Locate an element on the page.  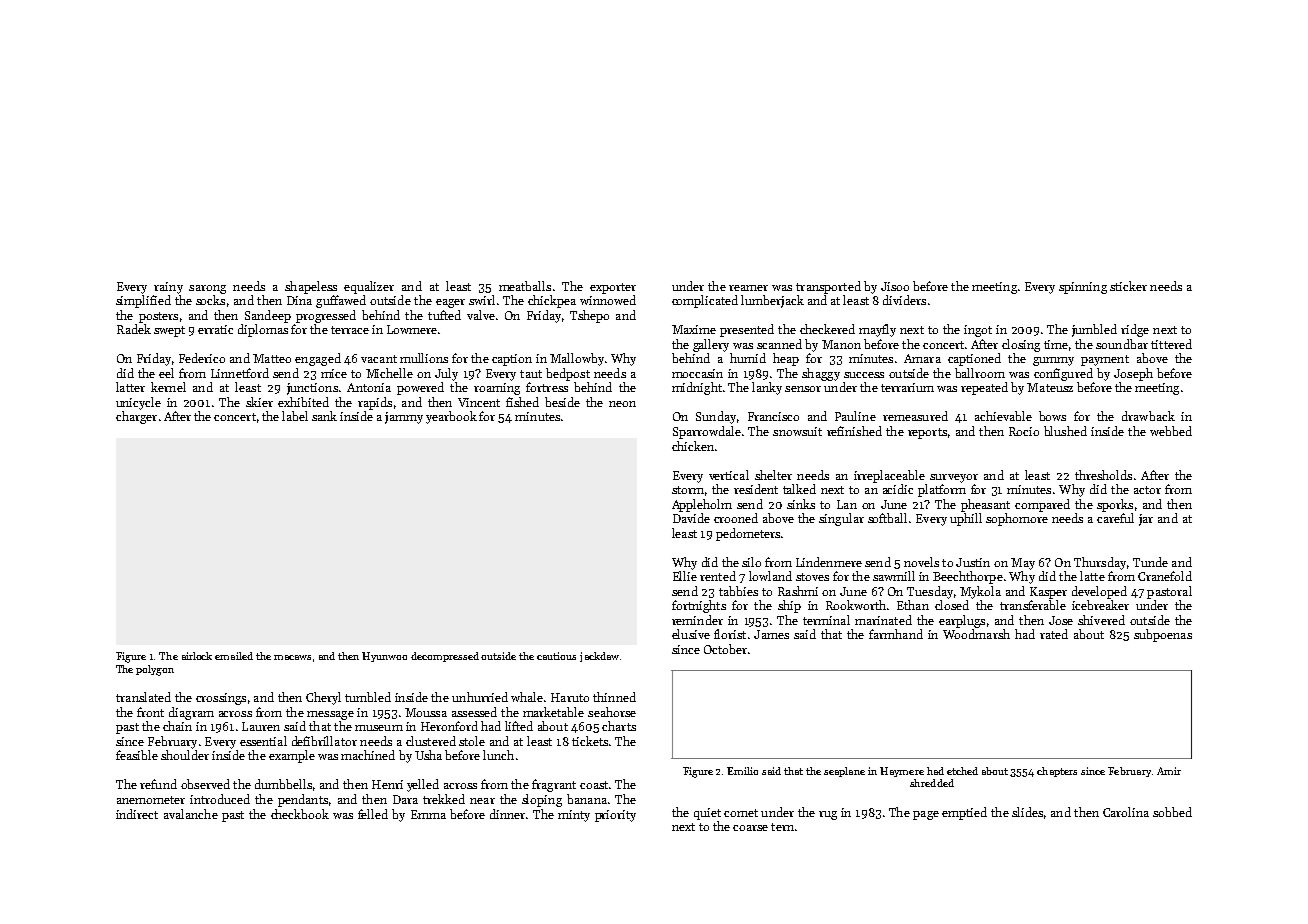
coarse is located at coordinates (750, 828).
